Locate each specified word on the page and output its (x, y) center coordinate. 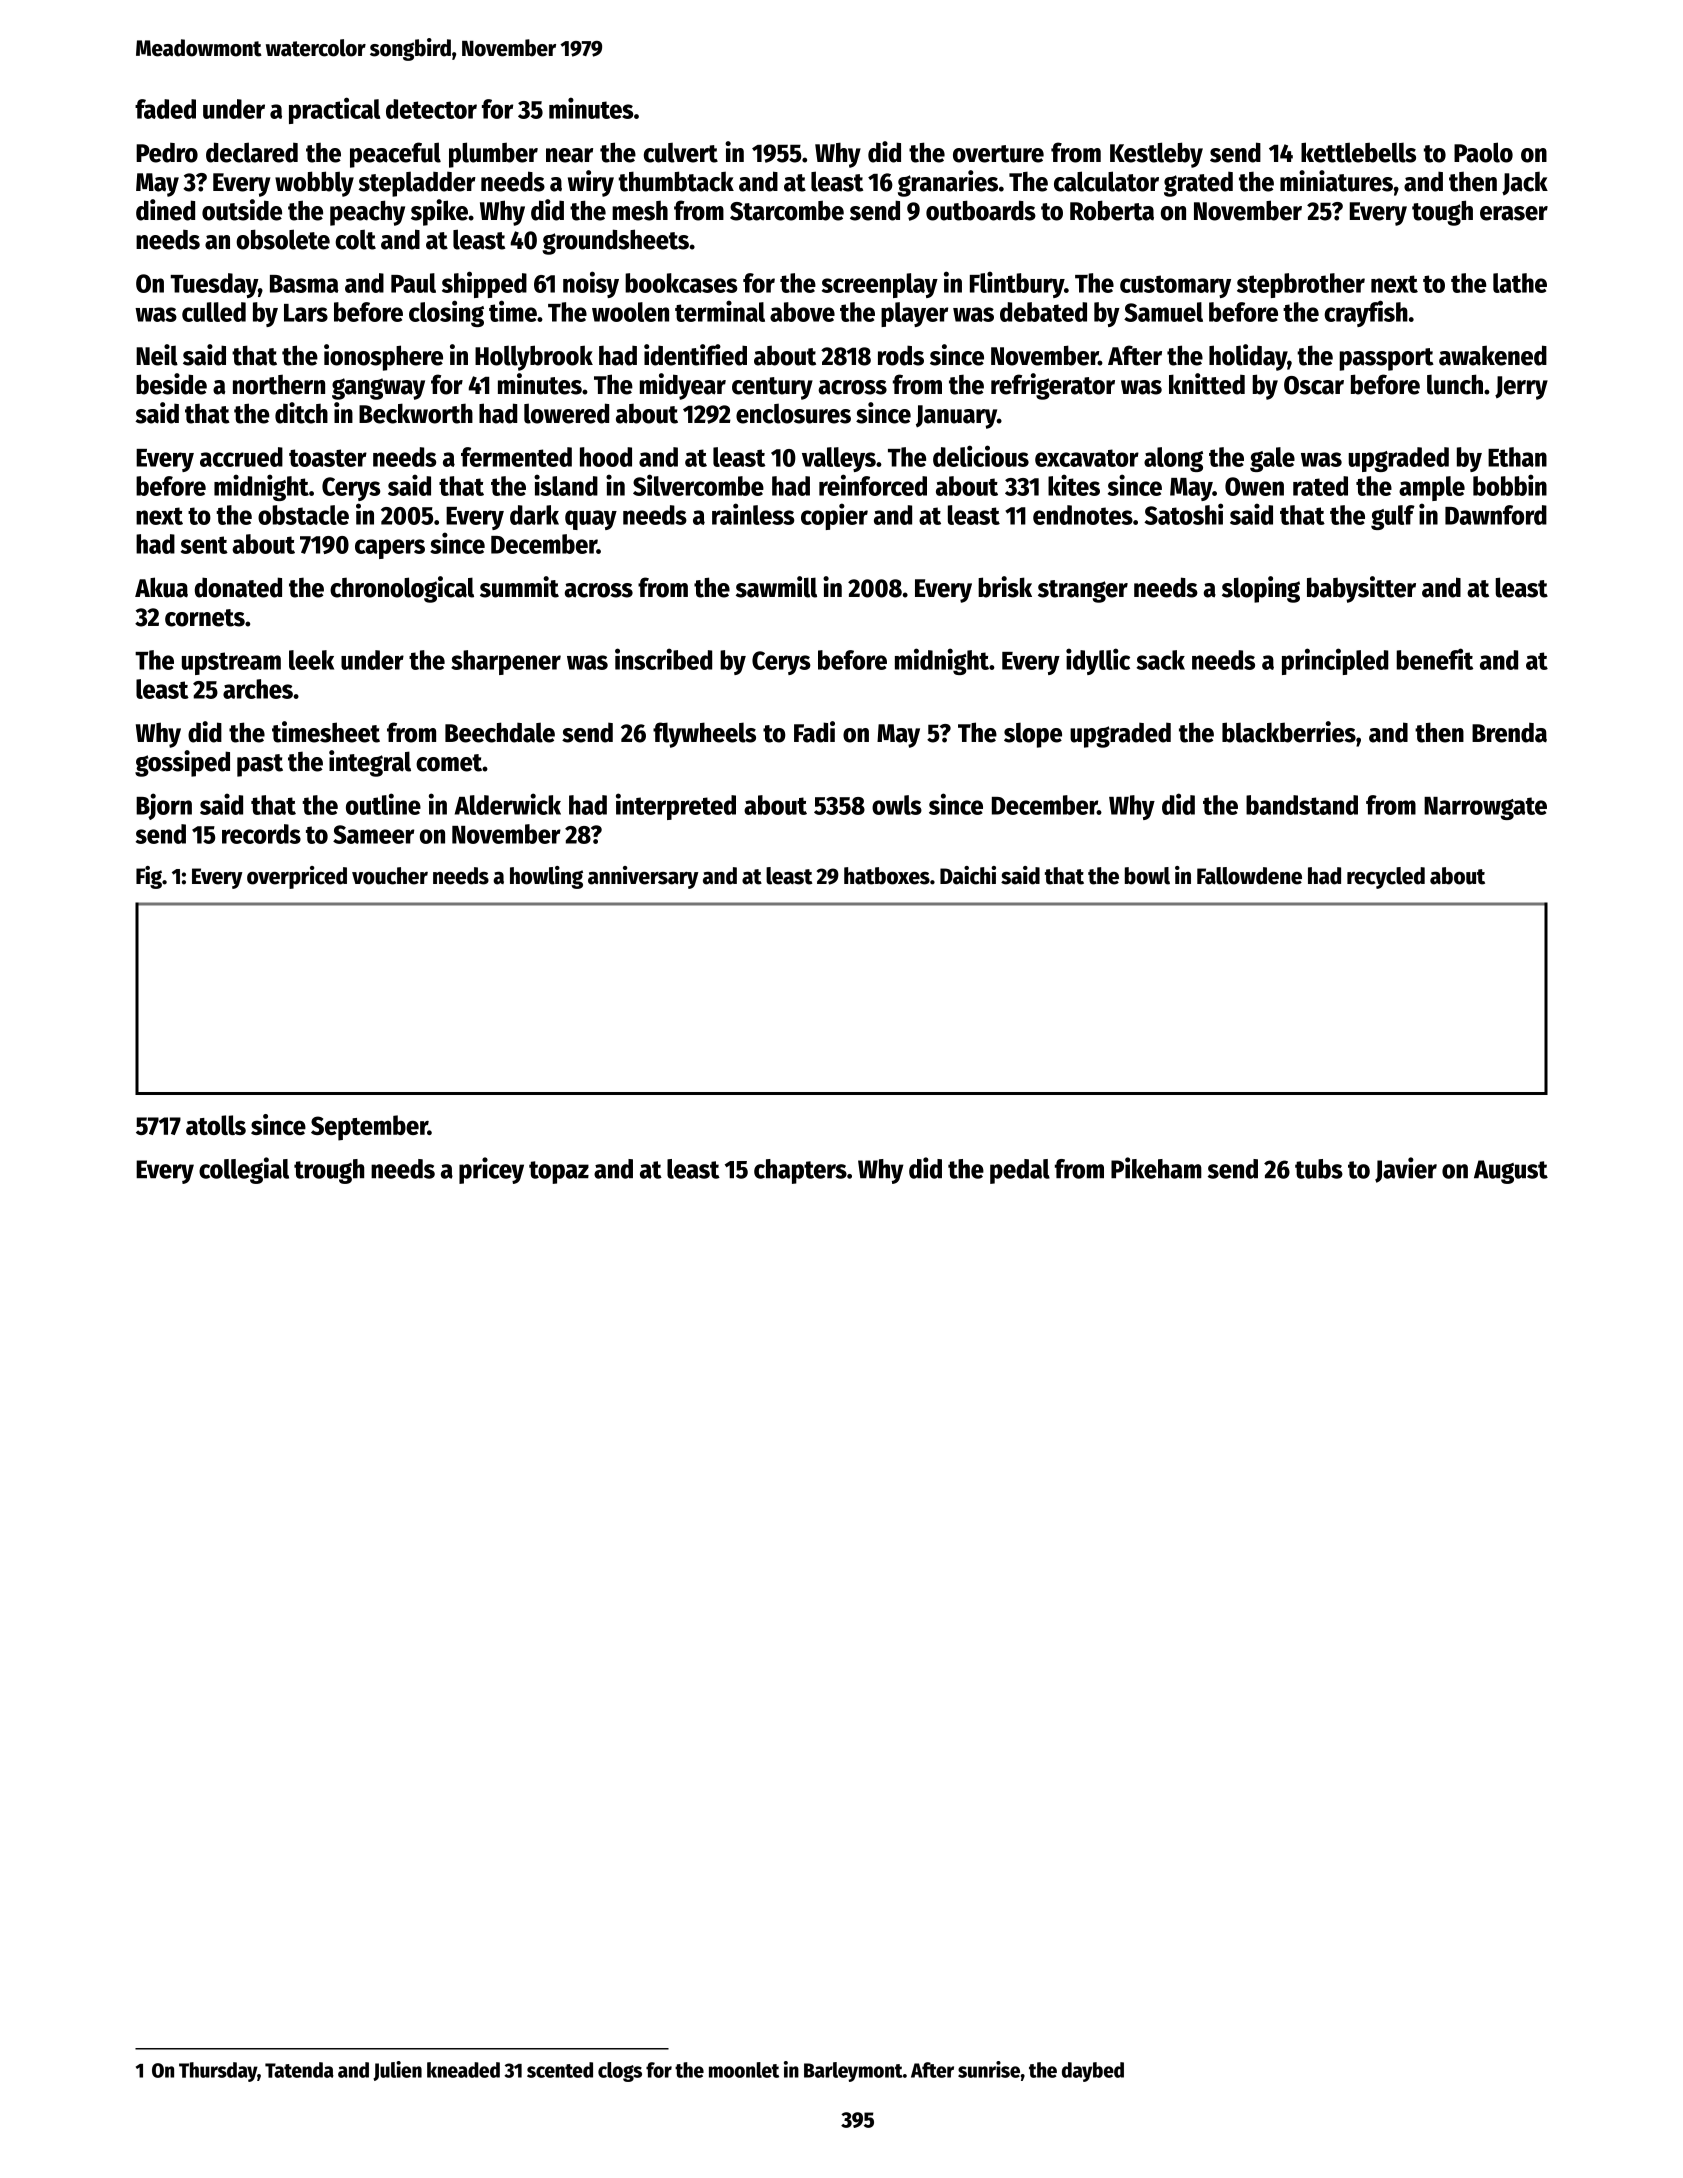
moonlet (744, 2070)
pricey (491, 1170)
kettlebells (1358, 152)
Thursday (218, 2072)
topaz (559, 1172)
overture (998, 154)
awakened (1493, 355)
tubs (1319, 1169)
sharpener (506, 662)
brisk (1005, 587)
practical (334, 110)
